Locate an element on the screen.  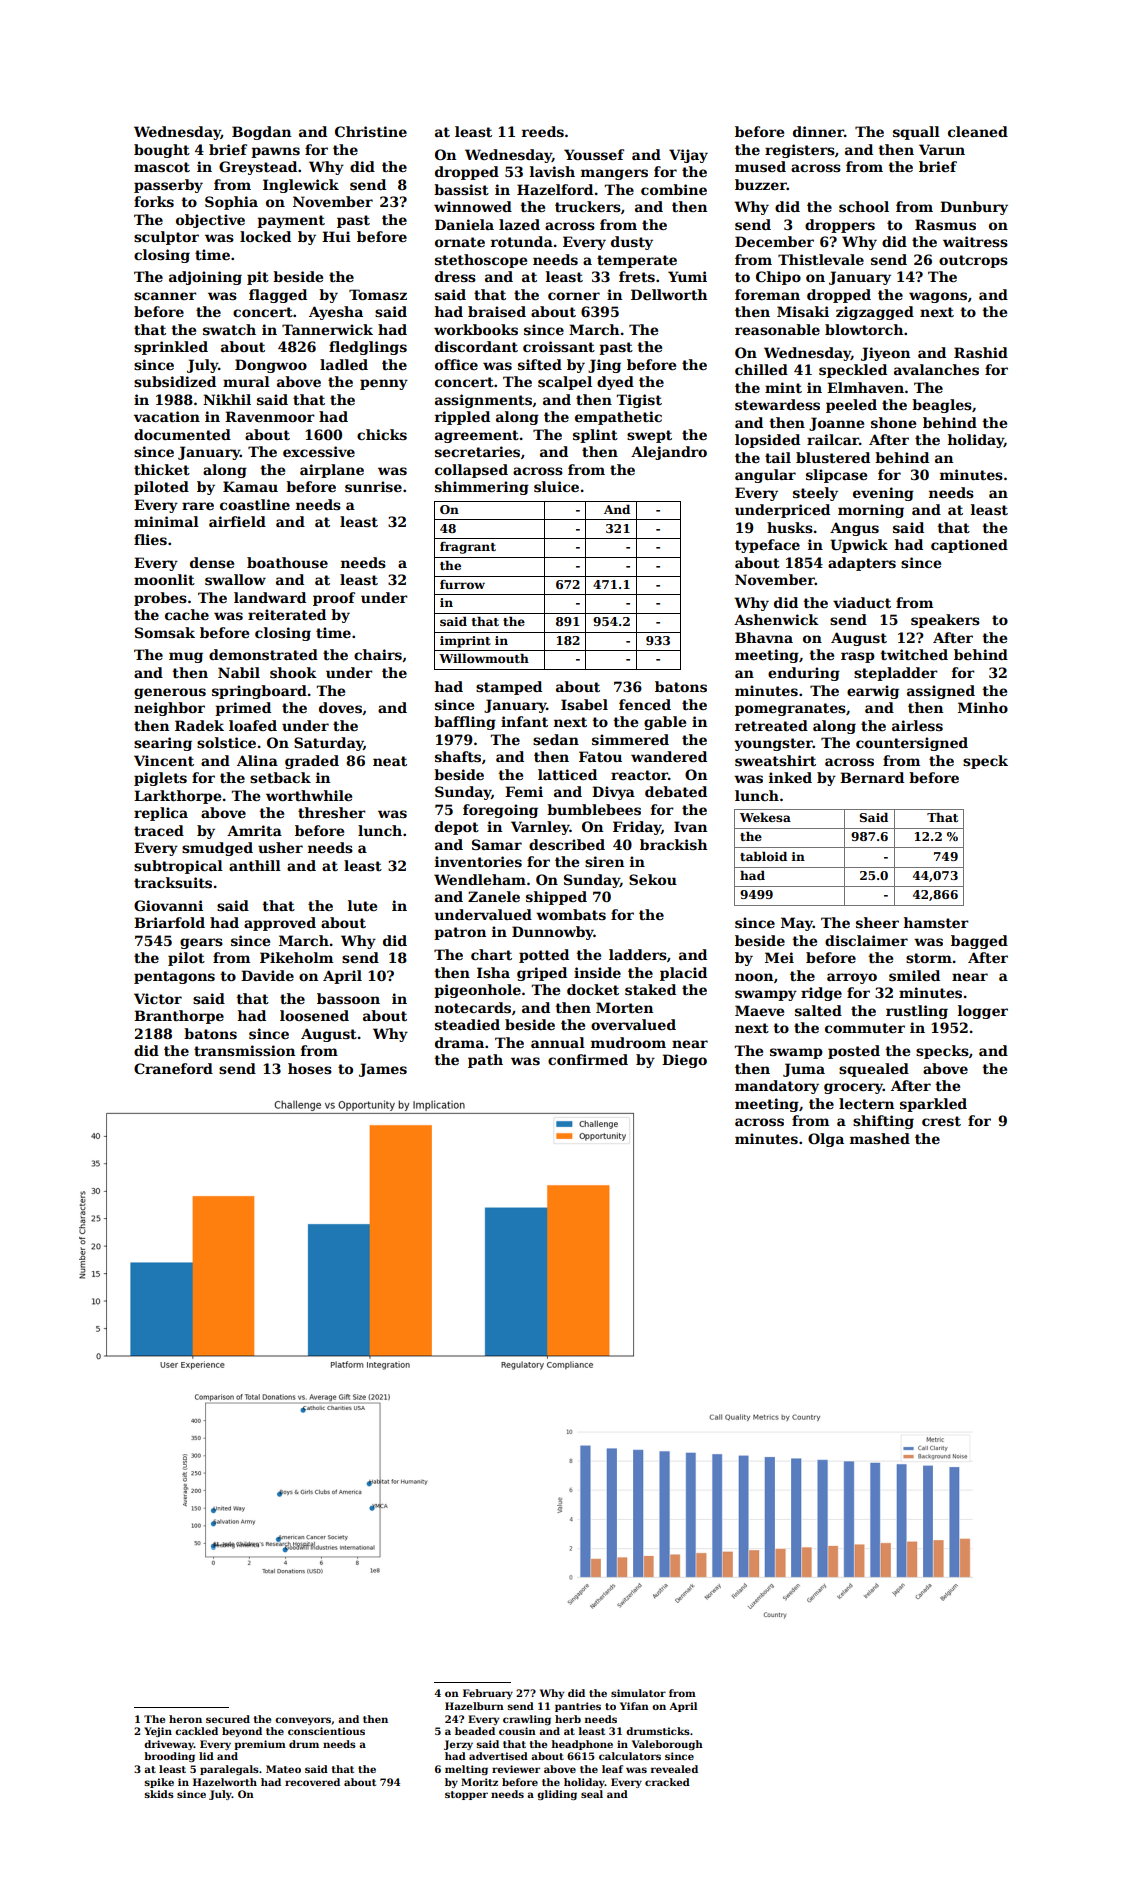
reeds is located at coordinates (543, 131).
